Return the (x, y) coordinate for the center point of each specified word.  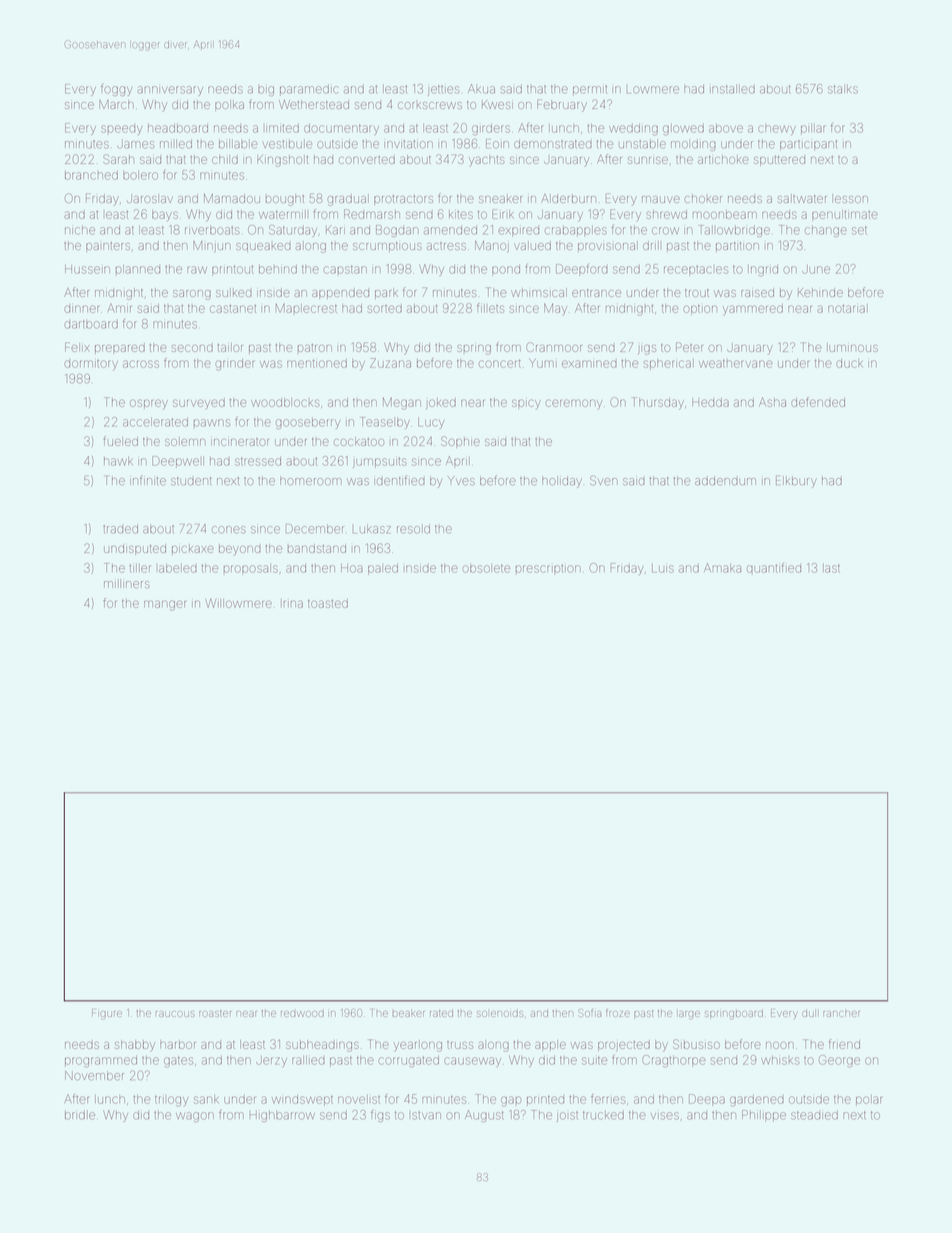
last (831, 568)
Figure (107, 1014)
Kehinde (820, 292)
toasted (328, 603)
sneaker (500, 198)
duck (849, 363)
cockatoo (359, 441)
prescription (548, 569)
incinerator (240, 442)
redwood (302, 1014)
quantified (774, 568)
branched (91, 175)
